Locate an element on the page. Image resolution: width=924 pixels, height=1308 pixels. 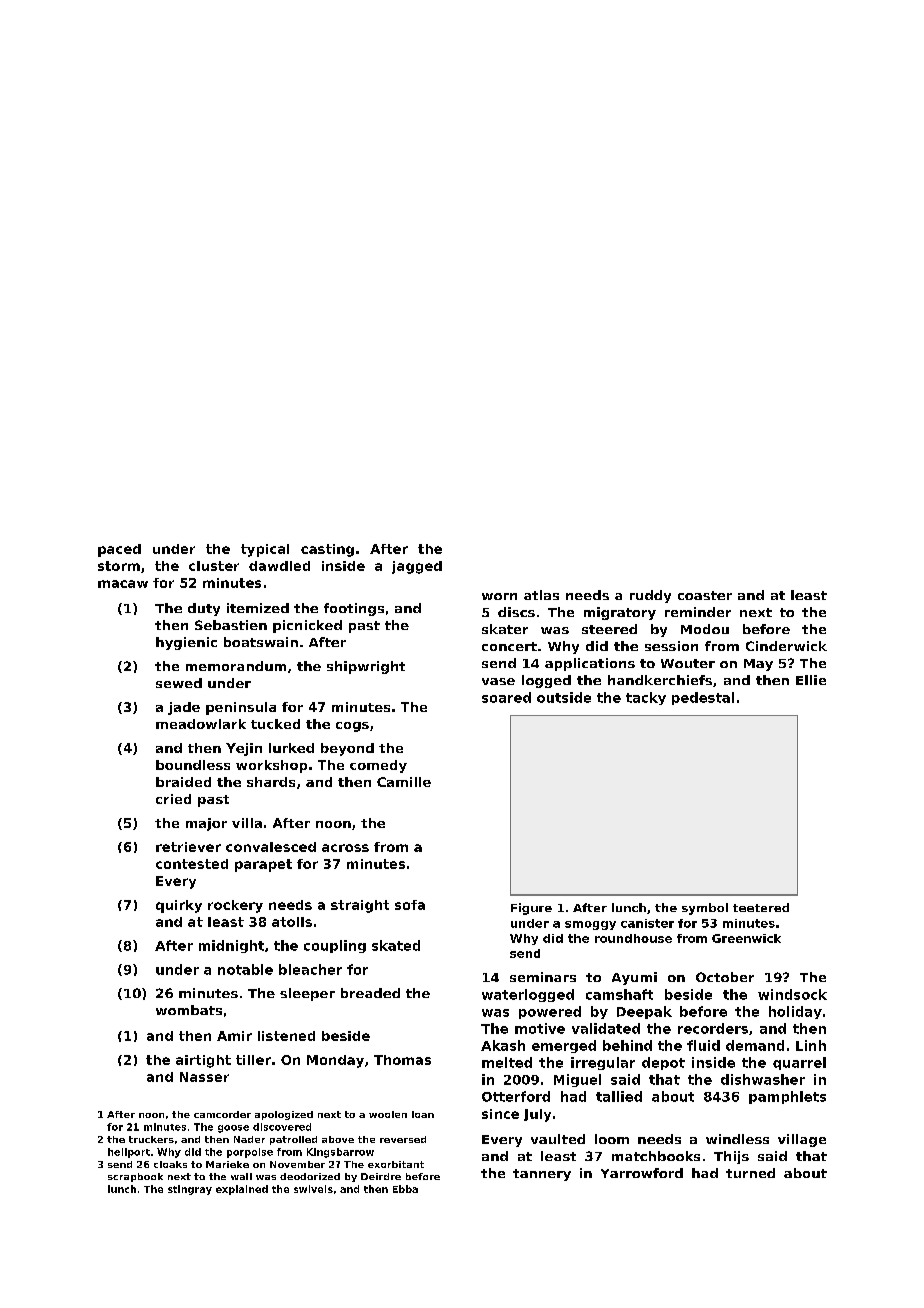
peninsula is located at coordinates (241, 708).
